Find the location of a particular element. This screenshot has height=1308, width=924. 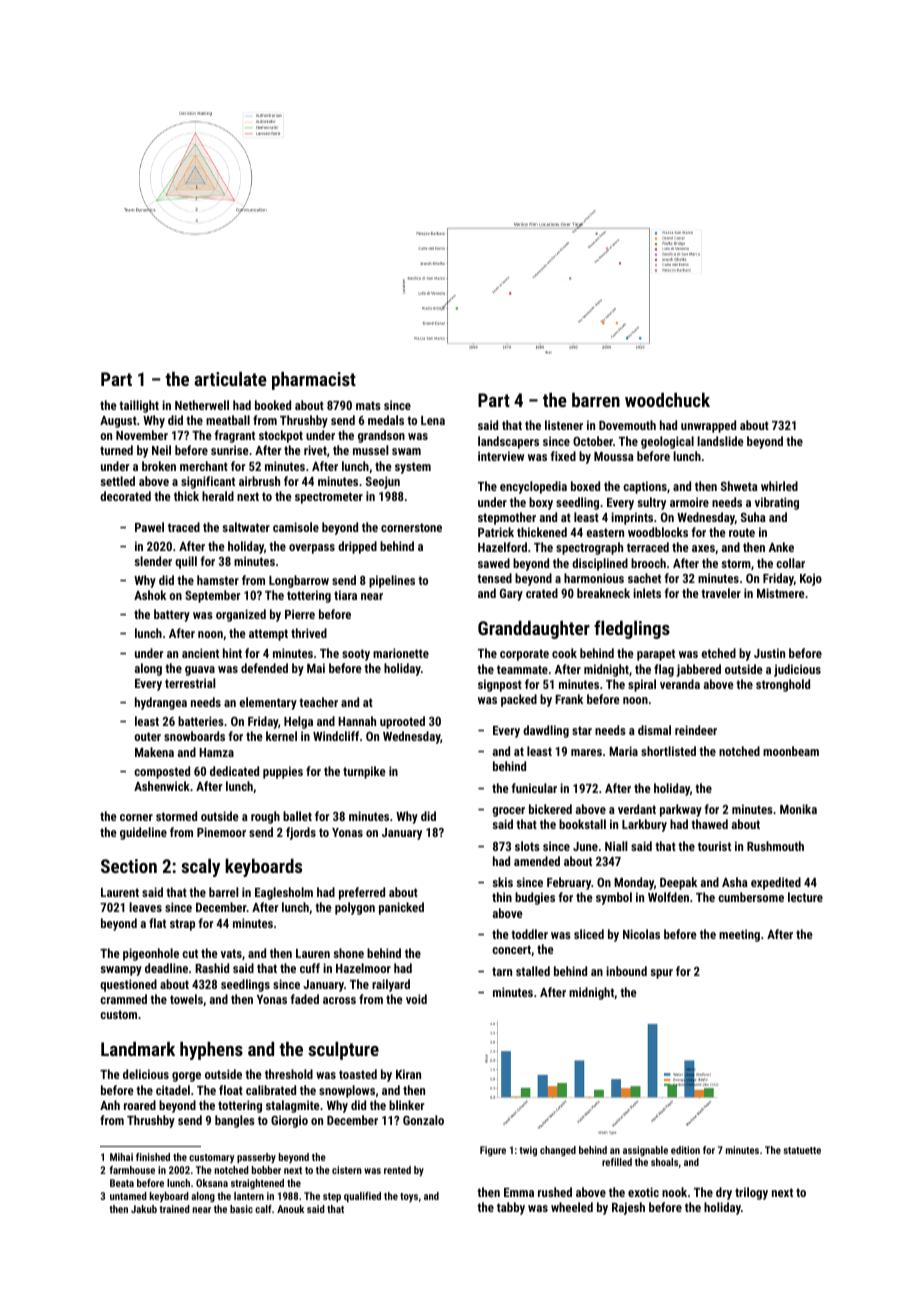

Oksana is located at coordinates (212, 1183).
